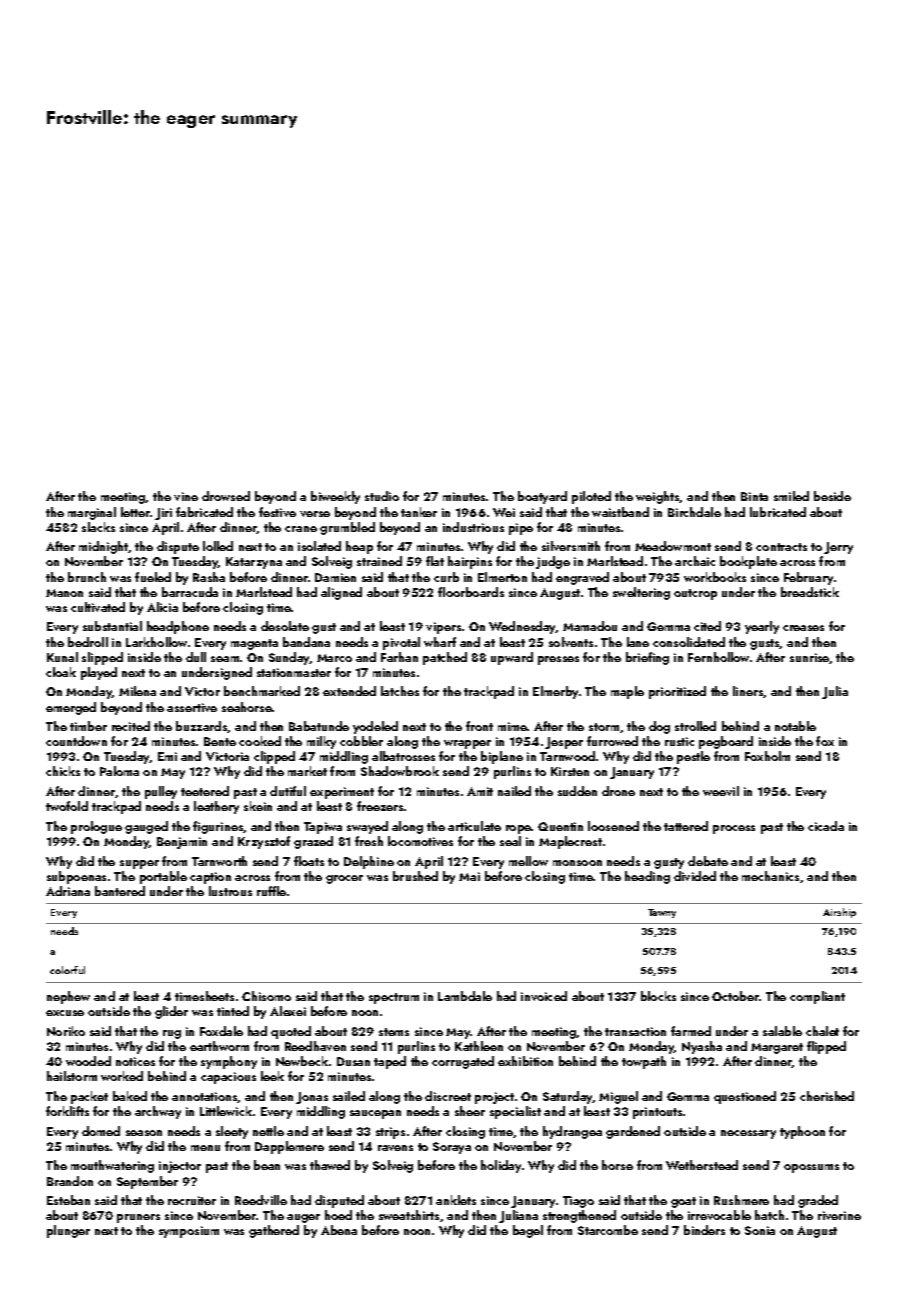 Image resolution: width=908 pixels, height=1316 pixels. What do you see at coordinates (673, 546) in the document?
I see `Meadowmont` at bounding box center [673, 546].
